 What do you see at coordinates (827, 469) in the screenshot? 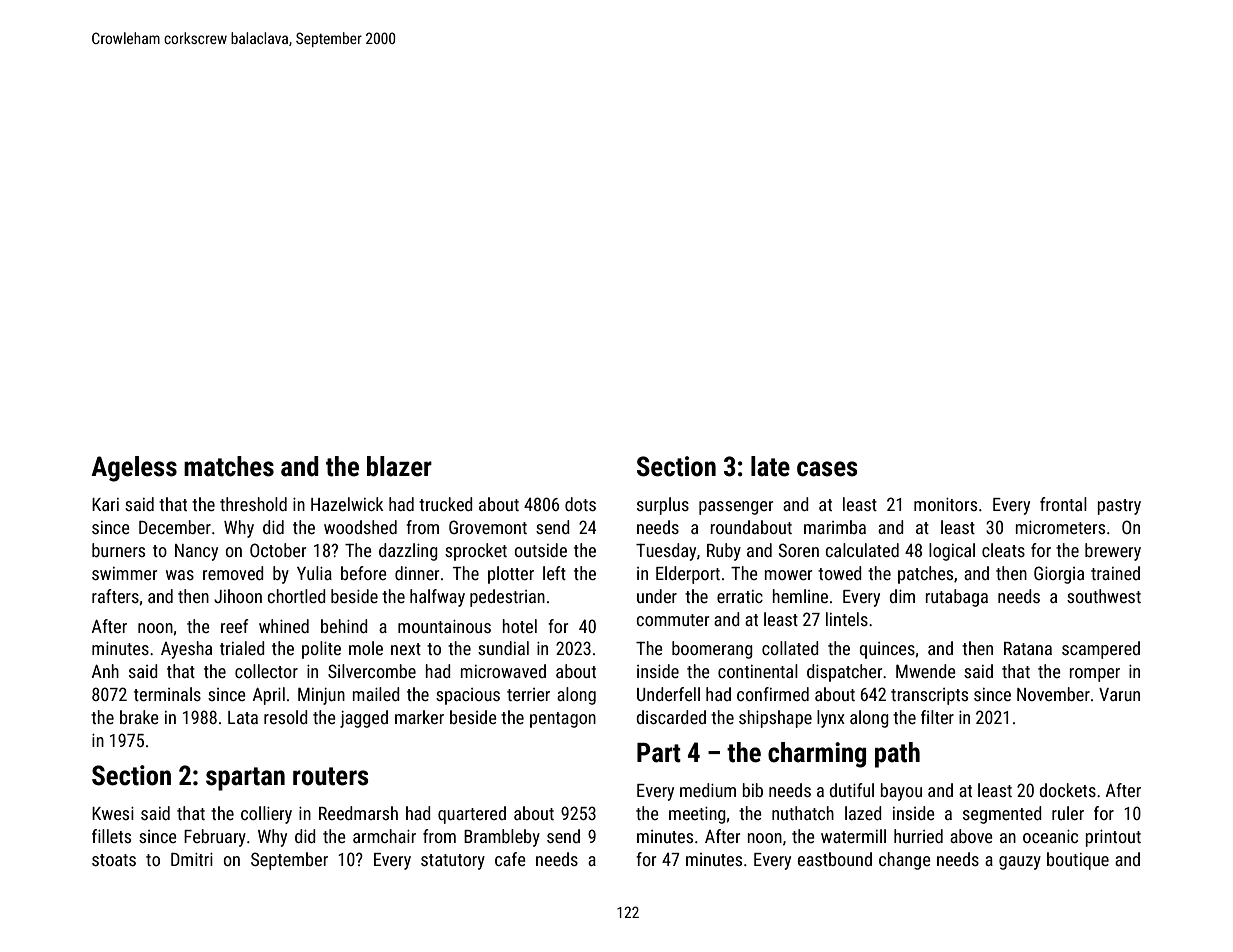
I see `cases` at bounding box center [827, 469].
